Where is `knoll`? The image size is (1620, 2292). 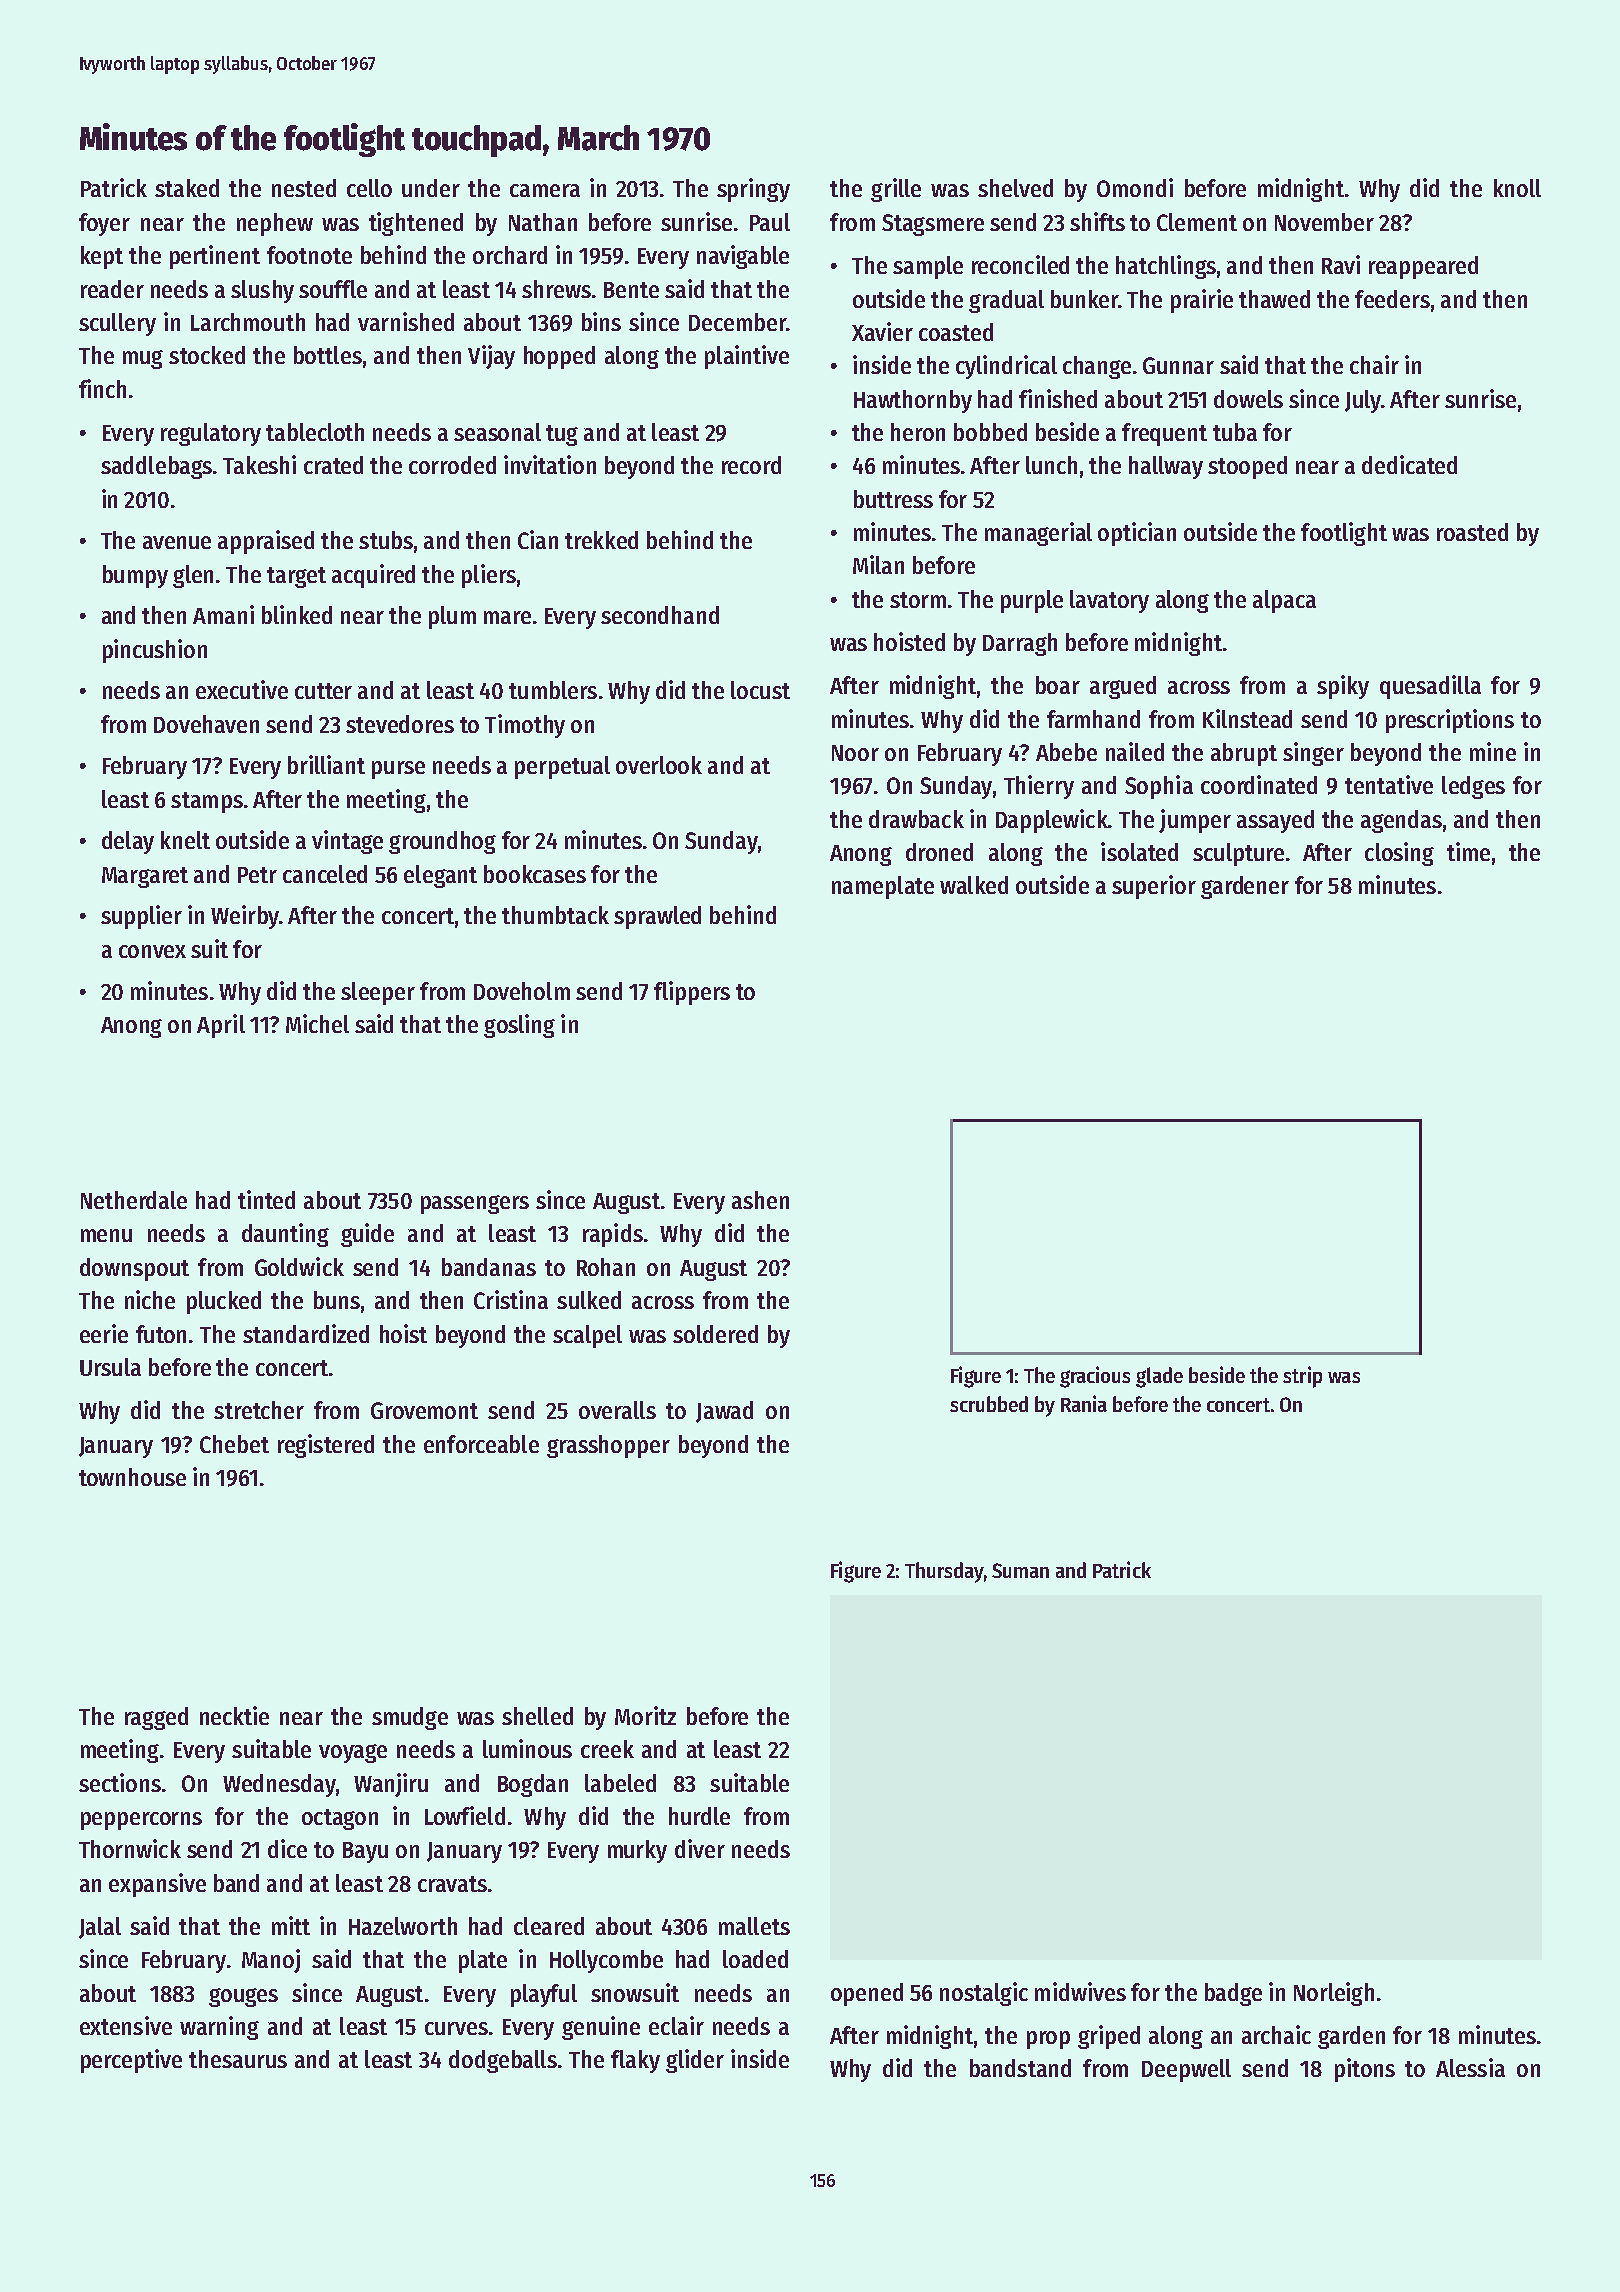
knoll is located at coordinates (1517, 188).
